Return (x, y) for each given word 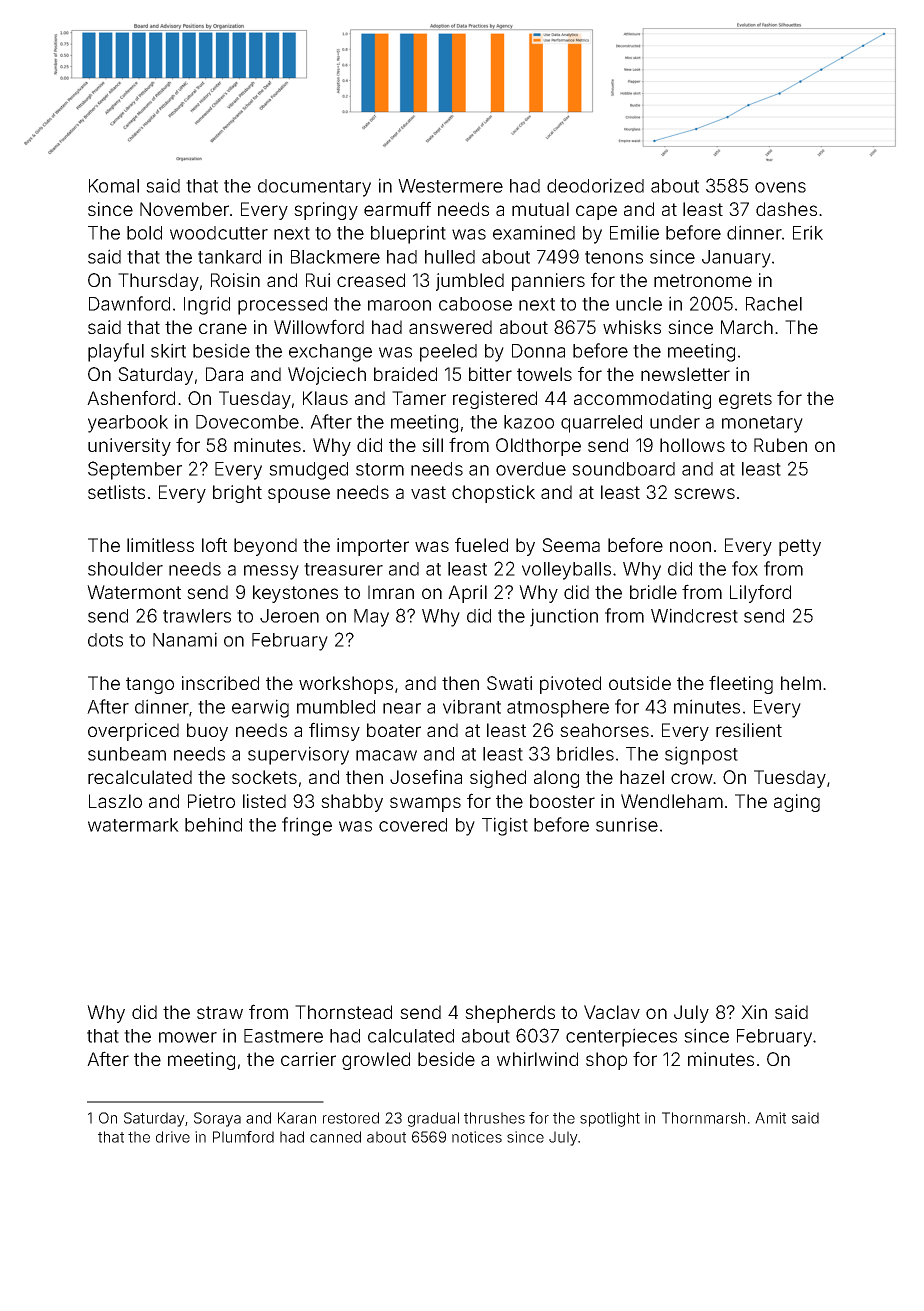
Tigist (505, 826)
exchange (330, 353)
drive (173, 1137)
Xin (754, 1012)
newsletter (685, 374)
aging (797, 803)
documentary (314, 188)
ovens (780, 187)
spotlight (610, 1119)
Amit (770, 1118)
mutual (540, 209)
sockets (264, 777)
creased (371, 280)
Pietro (211, 801)
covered (413, 825)
